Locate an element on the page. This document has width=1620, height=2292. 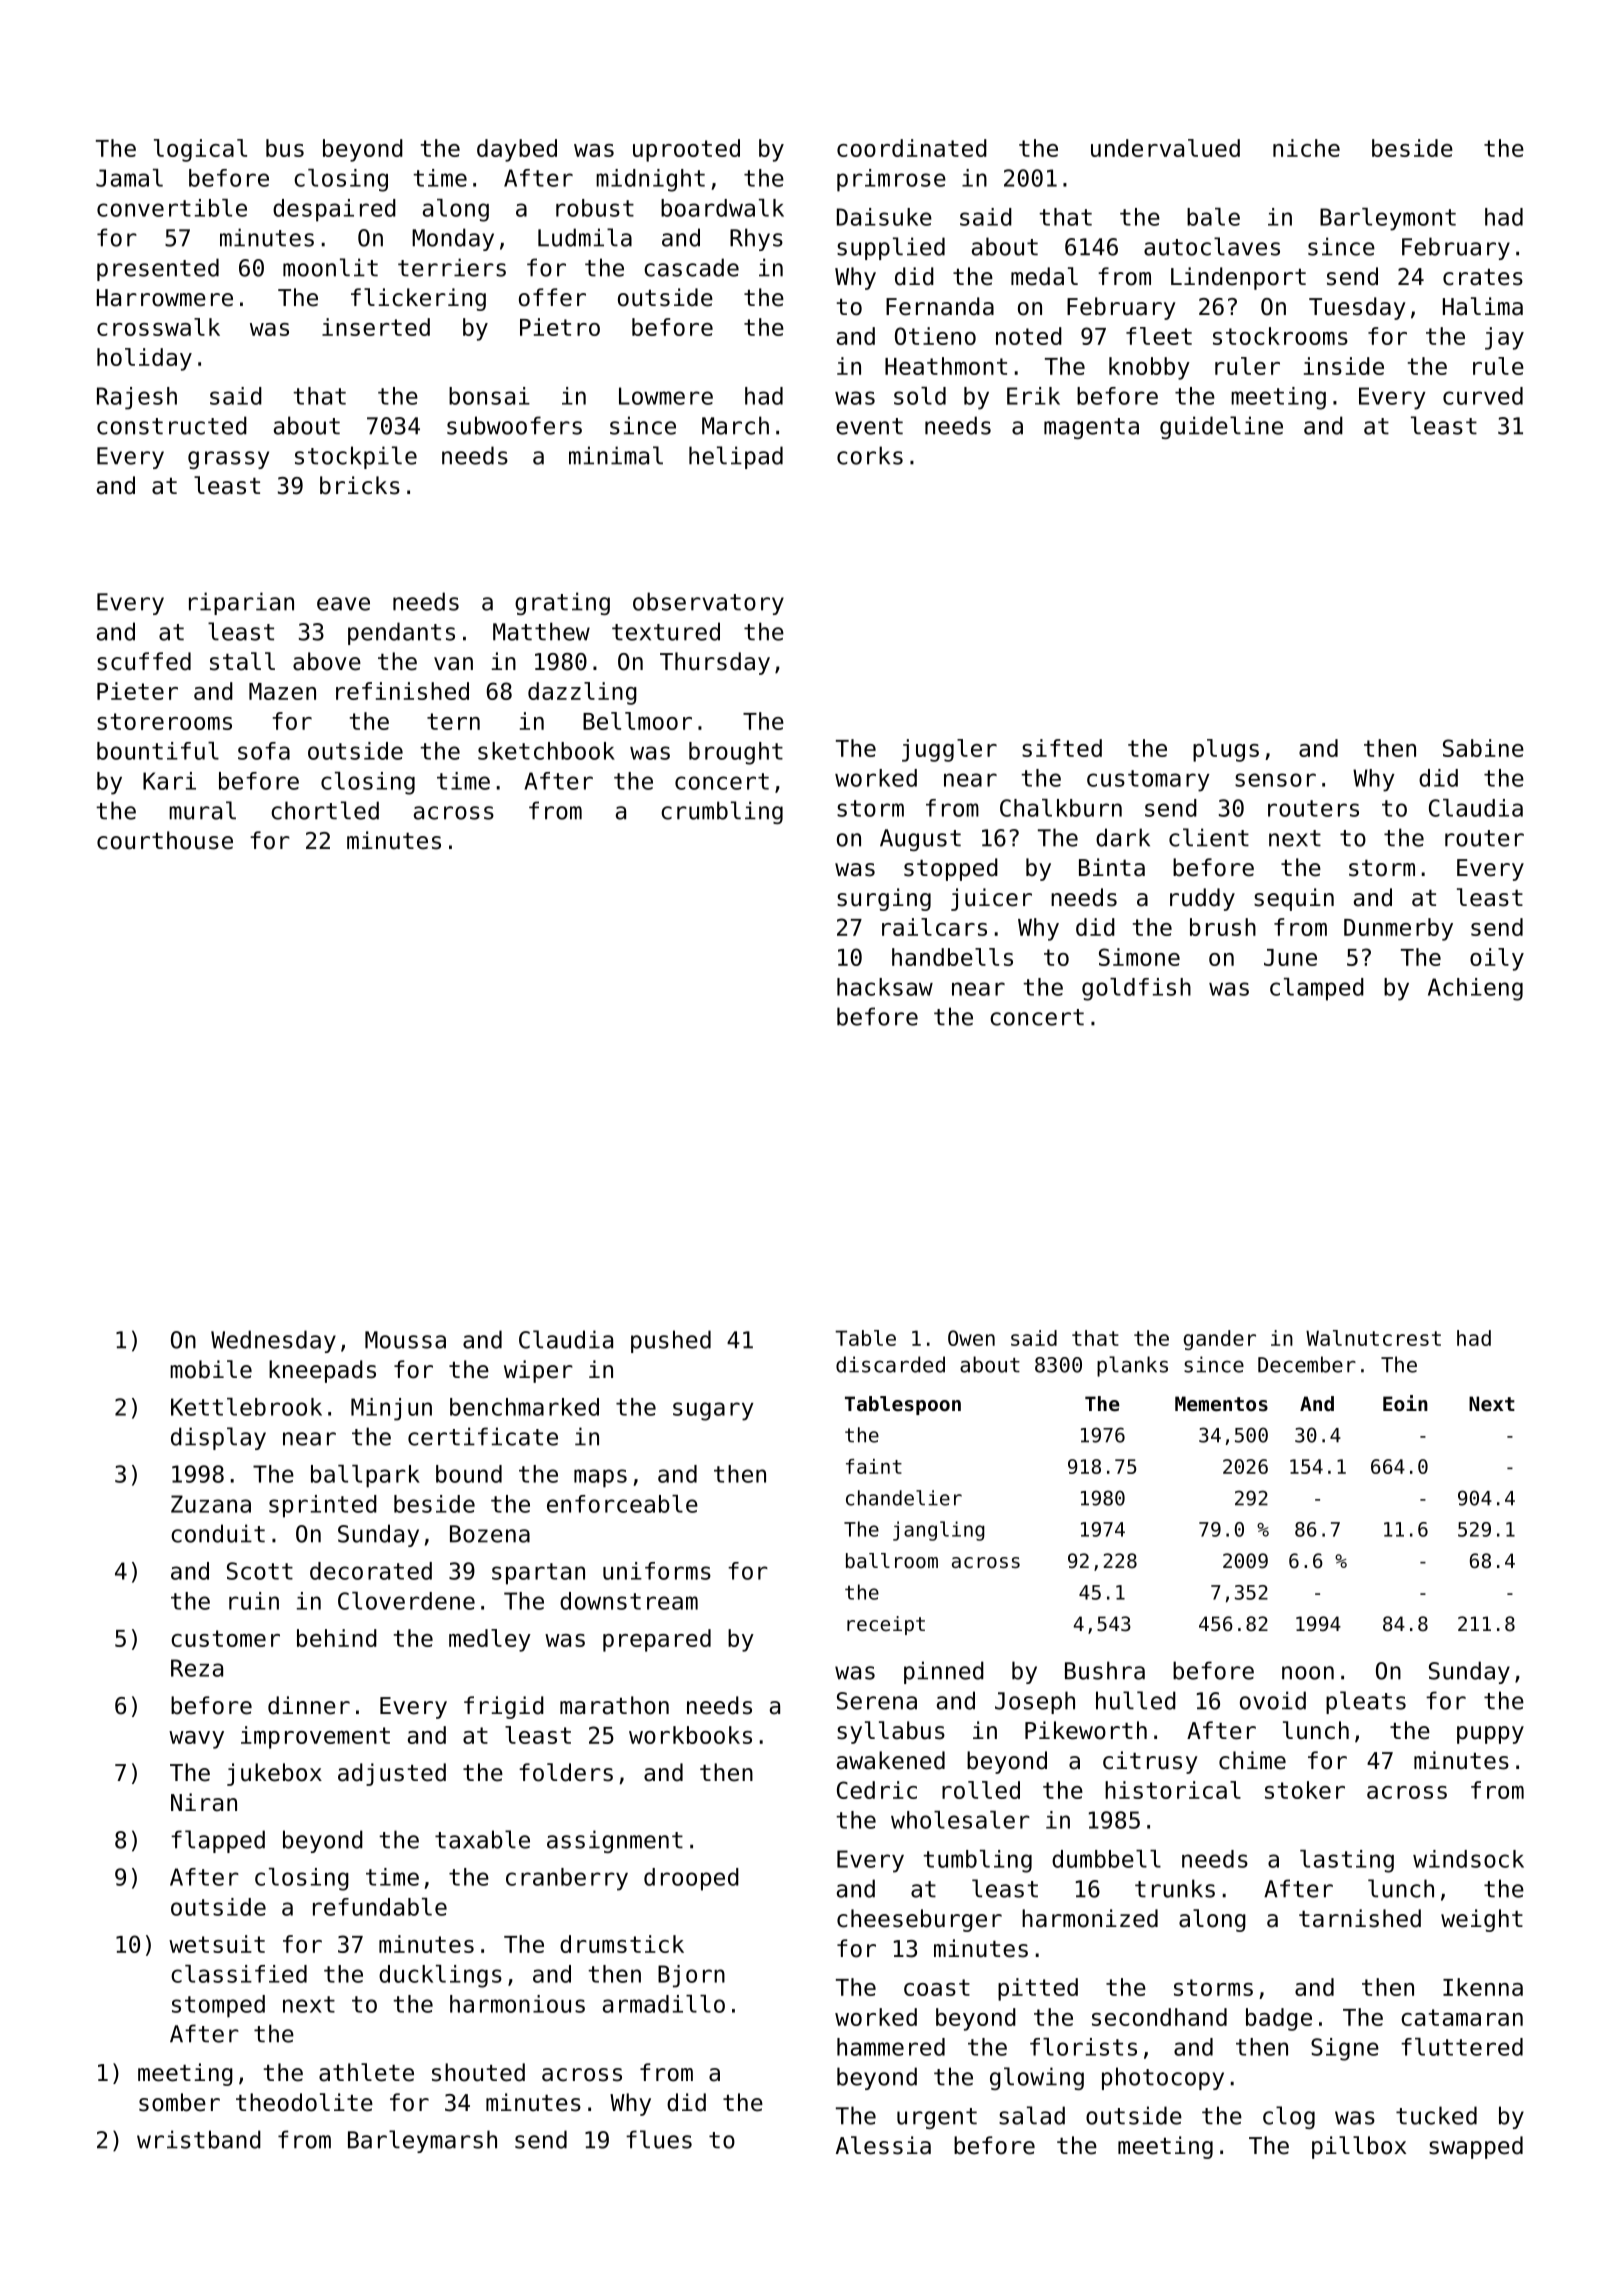
hacksaw is located at coordinates (885, 987).
